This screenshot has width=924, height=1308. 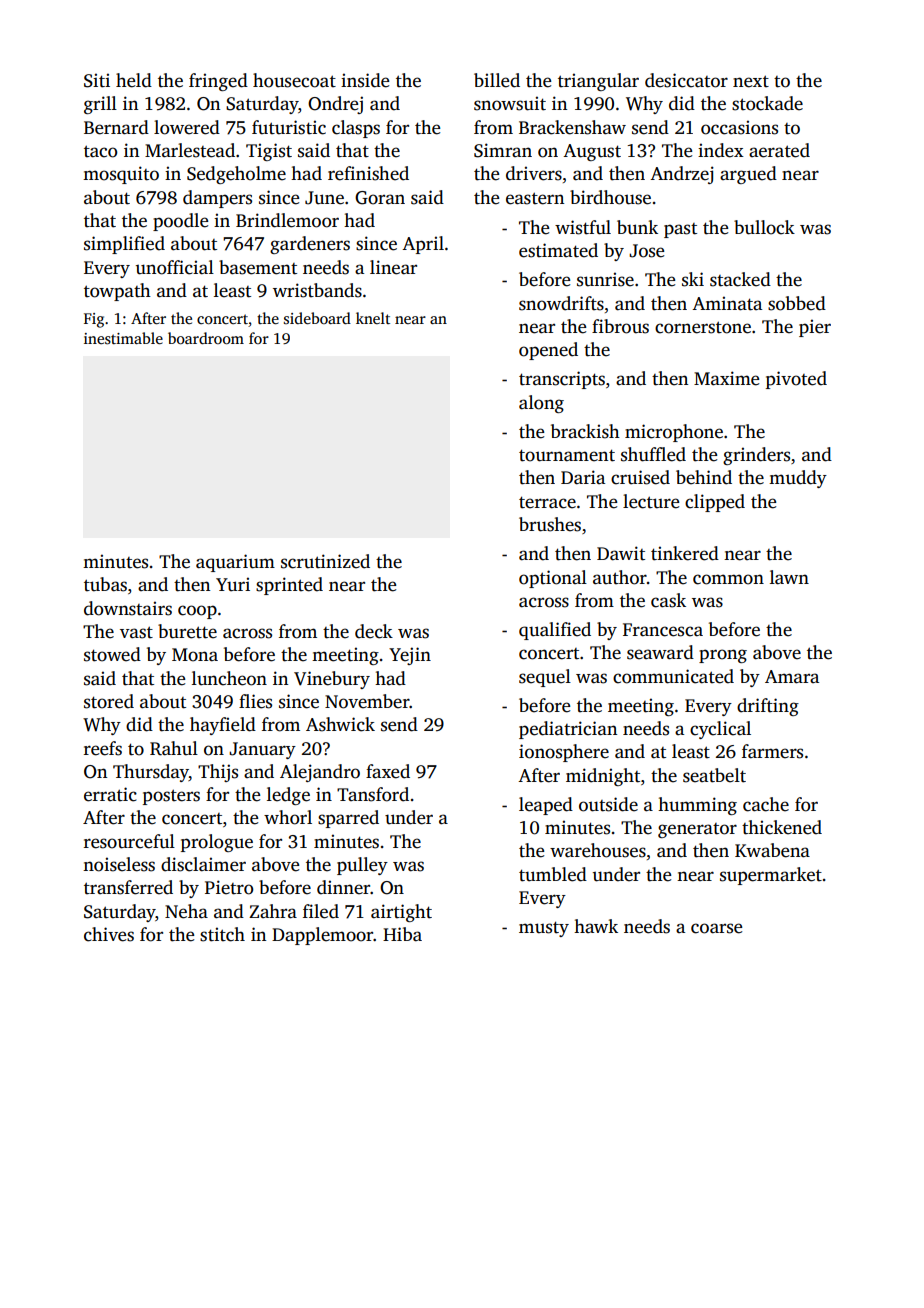 I want to click on inside, so click(x=365, y=80).
